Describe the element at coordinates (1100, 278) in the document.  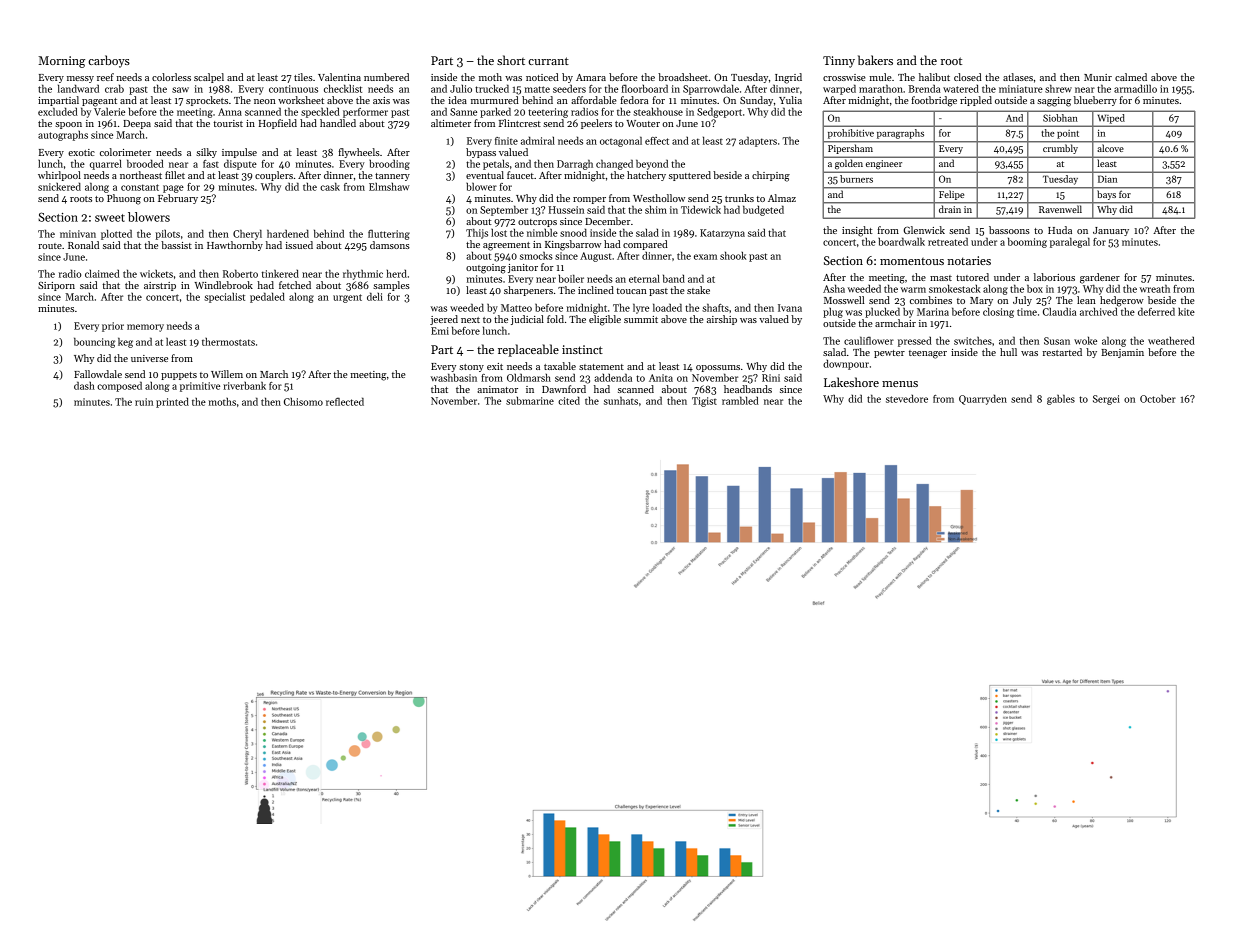
I see `gardener` at that location.
